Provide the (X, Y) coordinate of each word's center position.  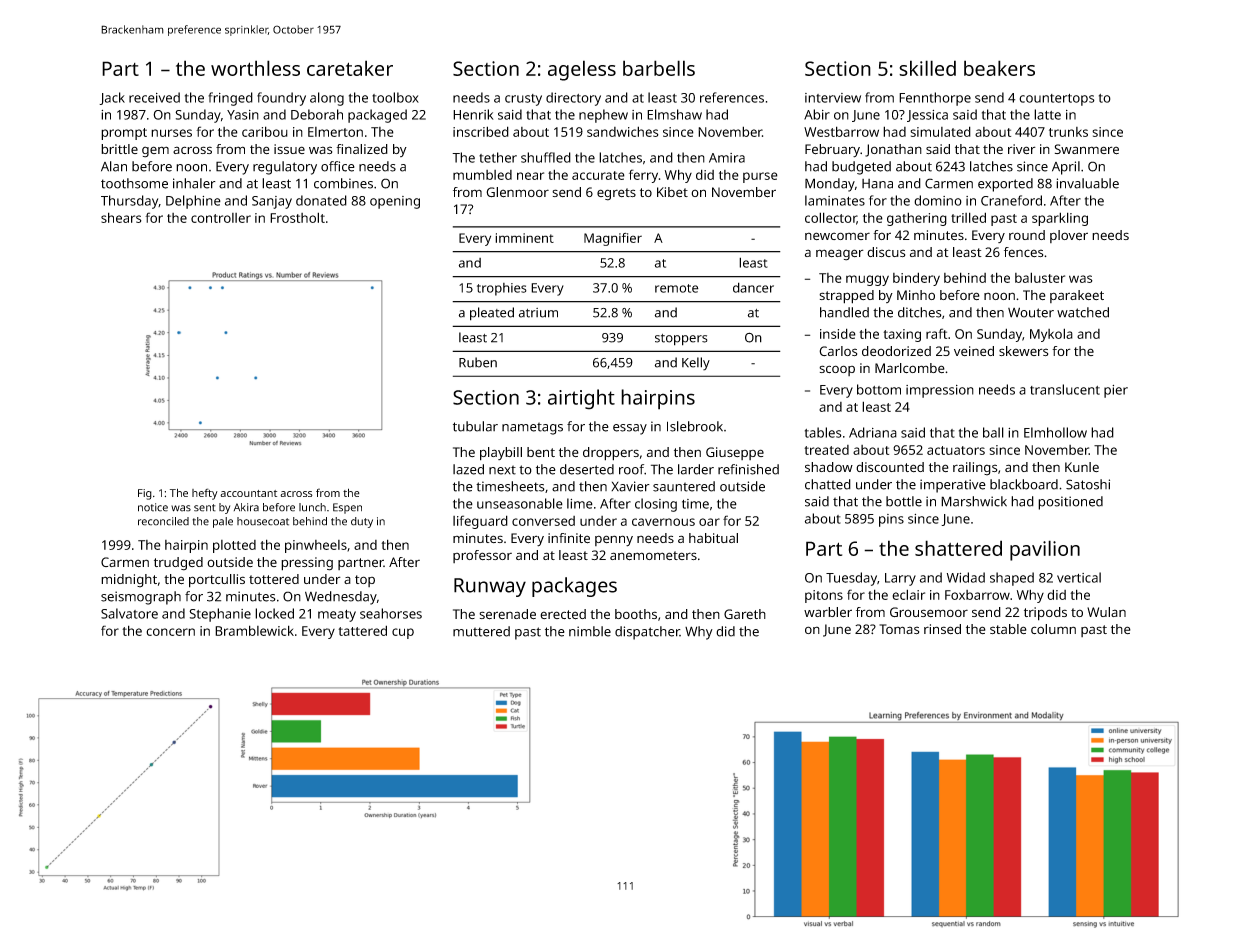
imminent (524, 238)
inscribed (481, 131)
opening (395, 202)
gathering (917, 219)
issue (289, 149)
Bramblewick (254, 630)
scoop (837, 370)
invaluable (1087, 183)
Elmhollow (1055, 432)
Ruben (478, 362)
